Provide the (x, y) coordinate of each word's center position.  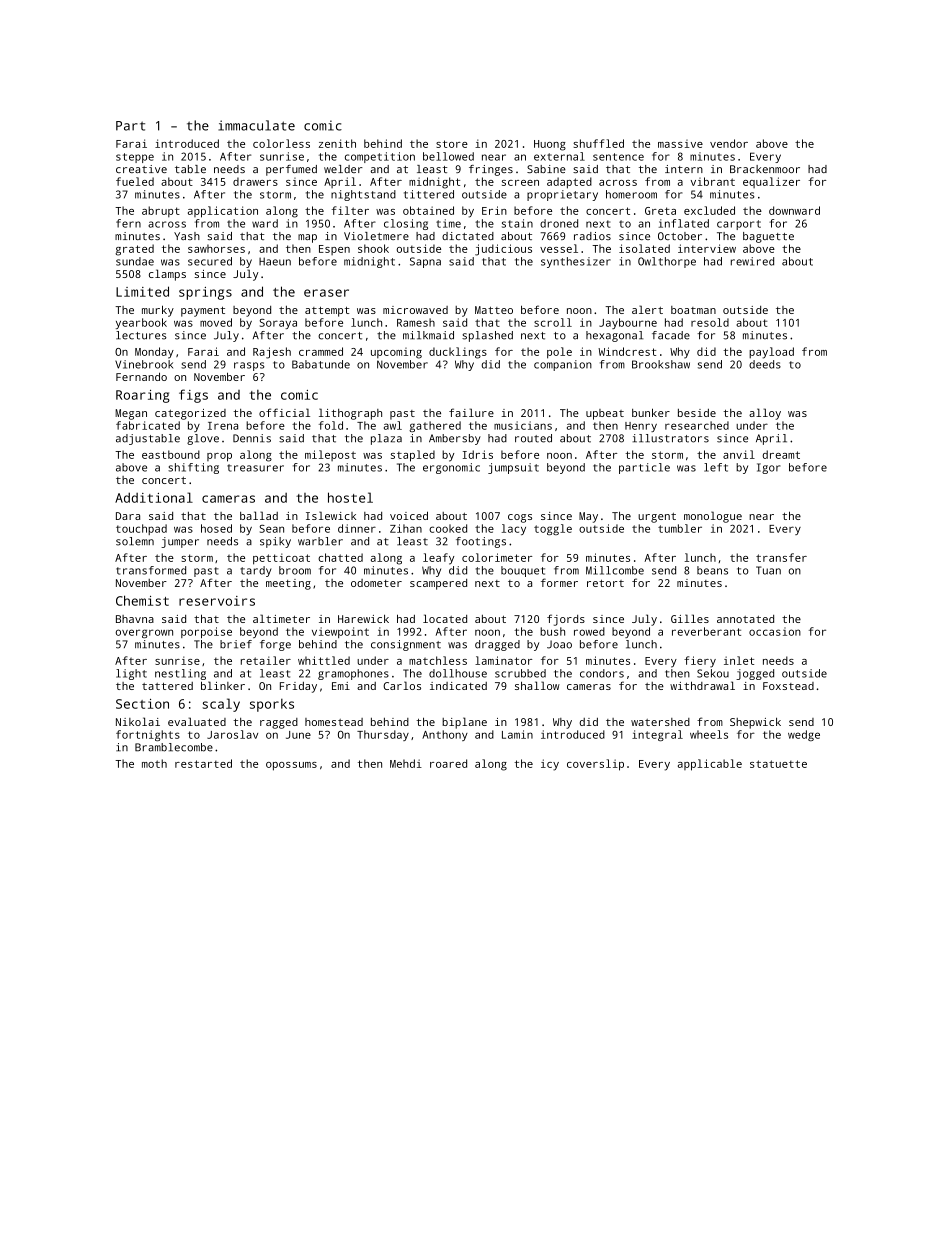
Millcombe (615, 570)
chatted (340, 557)
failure (471, 412)
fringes (491, 170)
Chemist (142, 600)
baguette (768, 237)
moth (154, 763)
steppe (135, 158)
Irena (223, 426)
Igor (769, 468)
